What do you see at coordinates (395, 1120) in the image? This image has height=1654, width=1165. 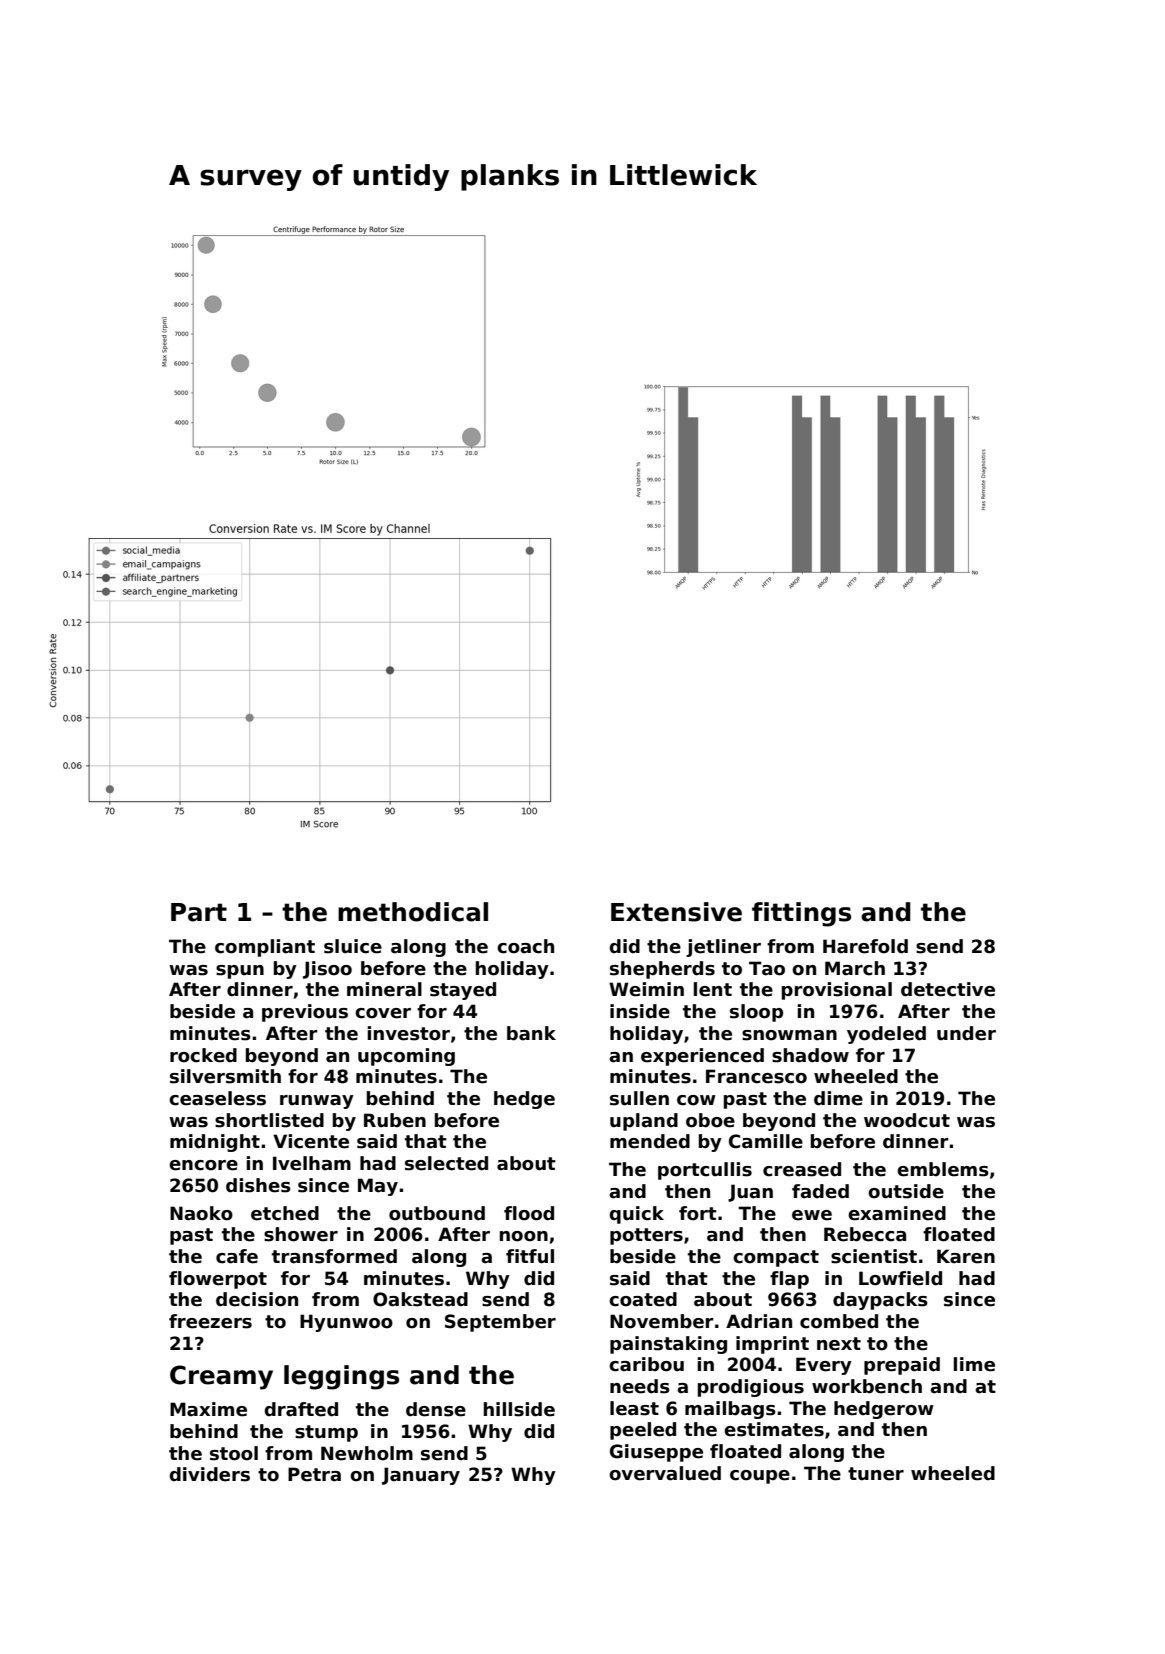 I see `Ruben` at bounding box center [395, 1120].
